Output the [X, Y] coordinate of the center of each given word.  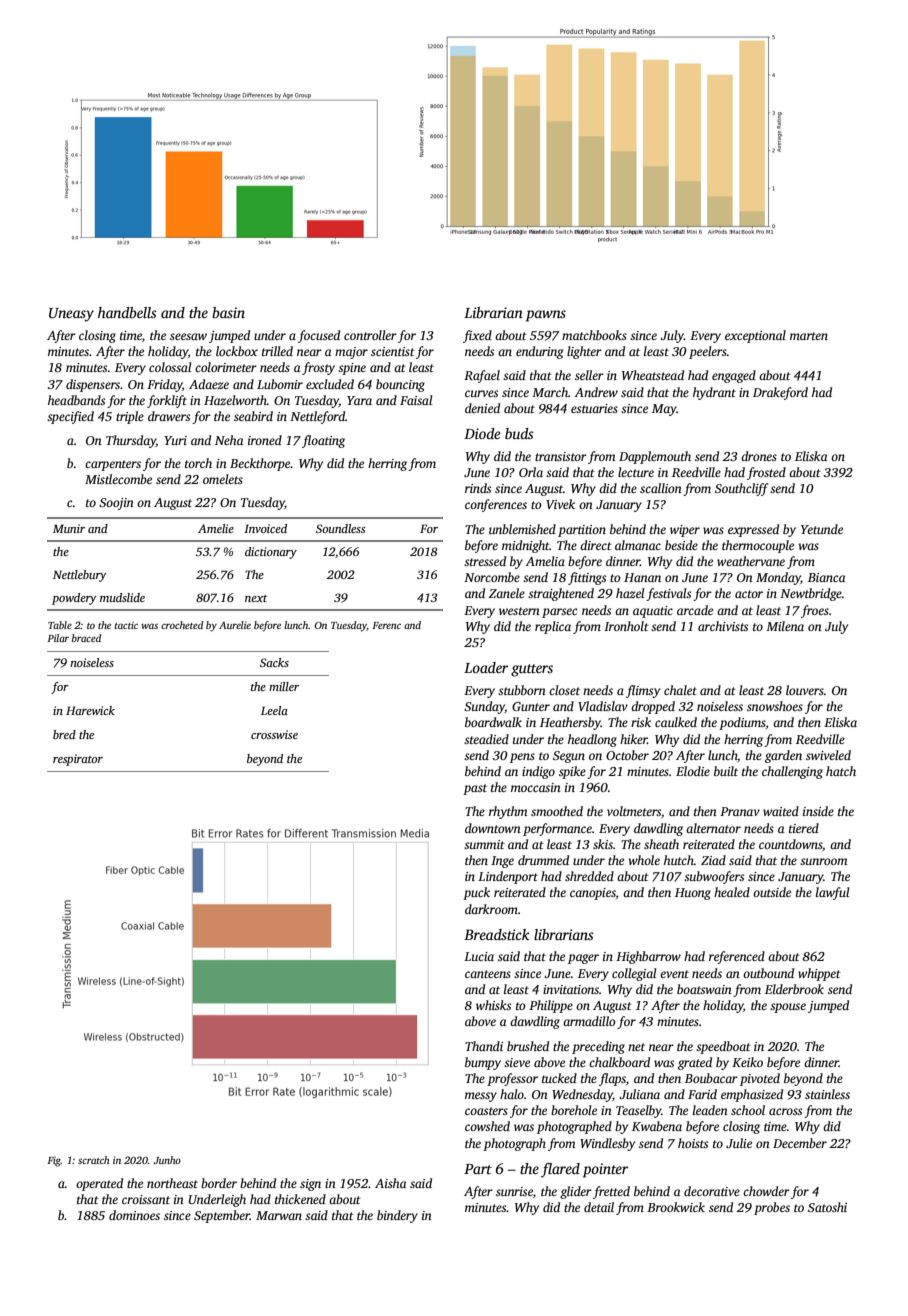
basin [228, 312]
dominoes [134, 1215]
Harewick [90, 710]
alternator [713, 828]
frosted [766, 473]
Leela [274, 710]
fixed [477, 336]
